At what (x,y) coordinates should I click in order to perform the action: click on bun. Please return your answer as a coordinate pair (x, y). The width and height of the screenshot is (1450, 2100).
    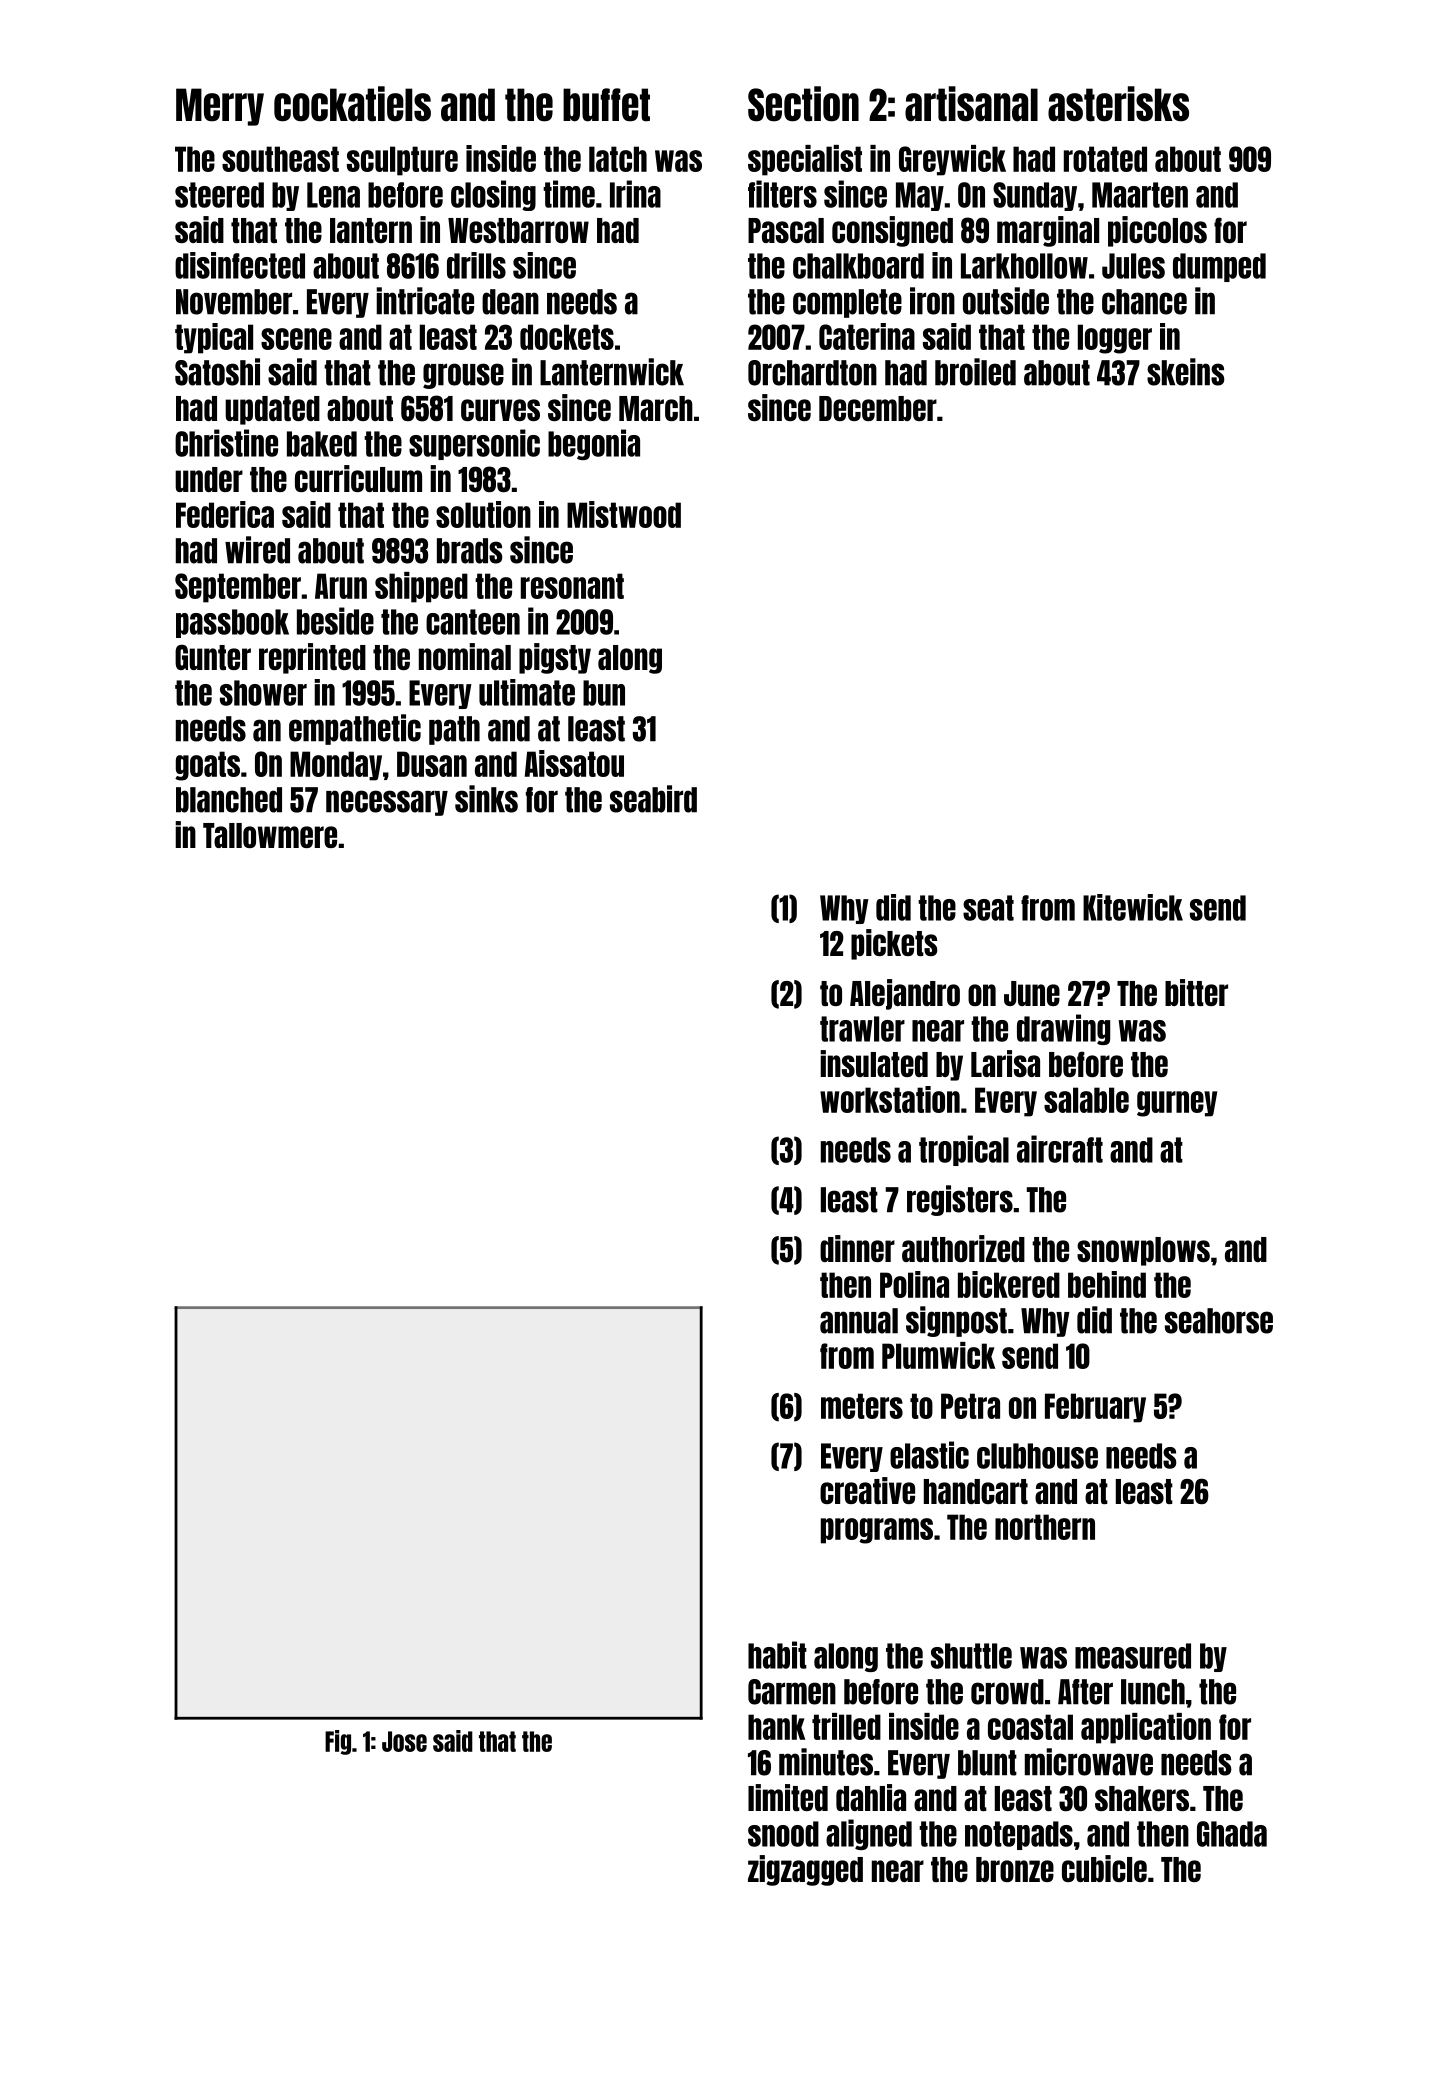
    Looking at the image, I should click on (604, 693).
